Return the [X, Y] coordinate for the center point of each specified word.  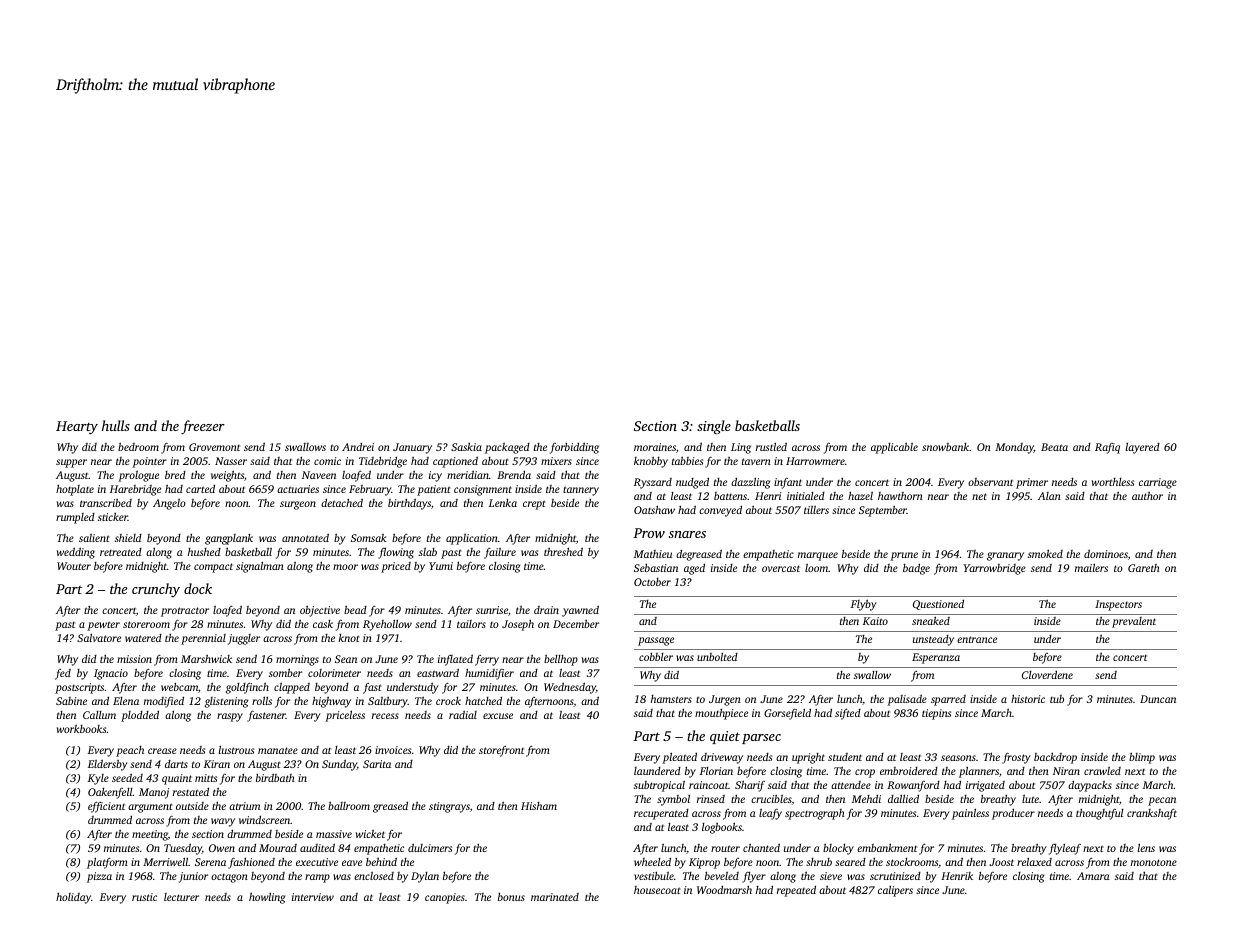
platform [107, 863]
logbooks [722, 828]
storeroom [146, 624]
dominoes [1106, 553]
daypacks [1090, 786]
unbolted [717, 656]
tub [1057, 699]
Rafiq [1107, 448]
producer [1013, 814]
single [714, 427]
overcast [781, 568]
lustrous [236, 749]
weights [227, 476]
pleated [679, 758]
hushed [204, 552]
